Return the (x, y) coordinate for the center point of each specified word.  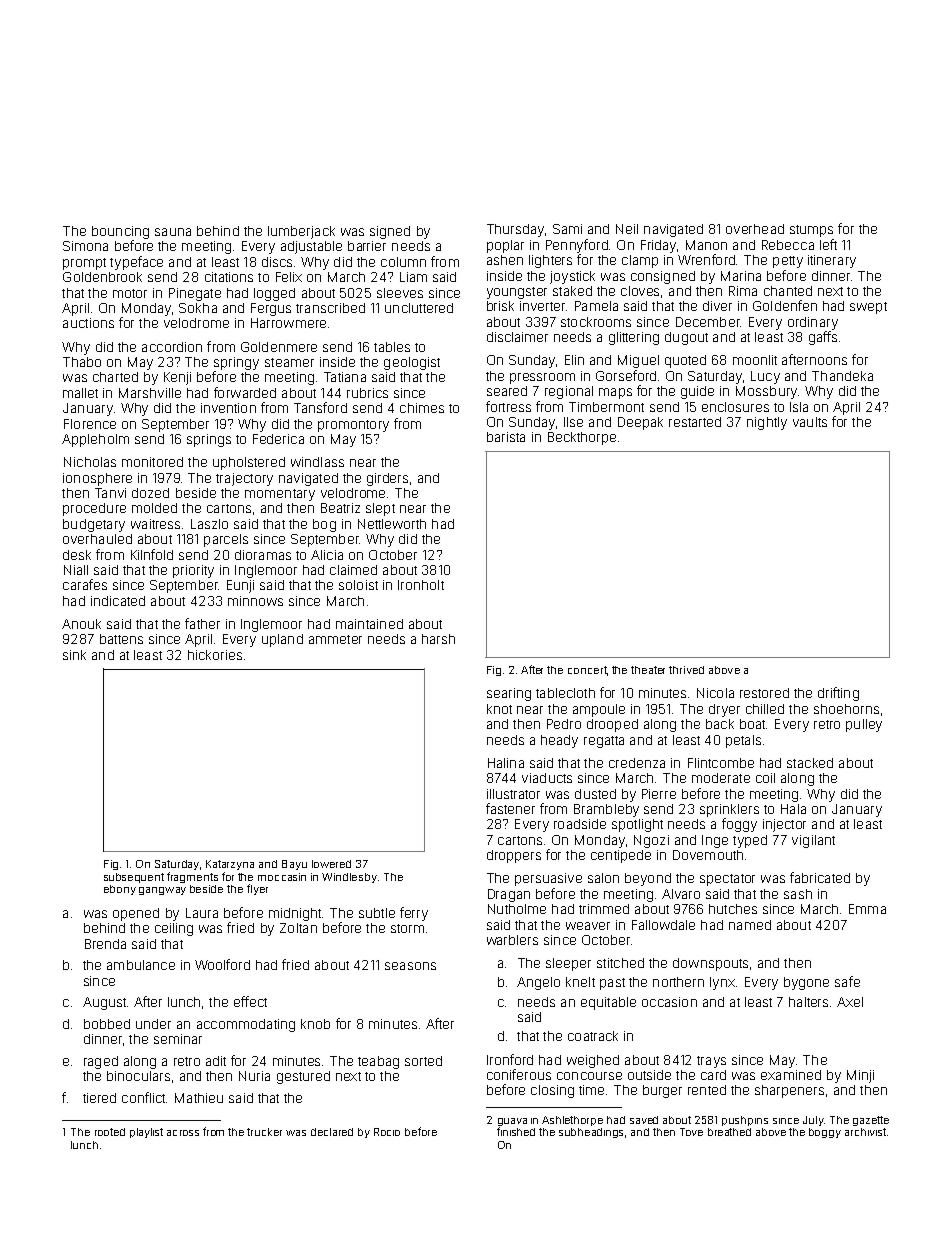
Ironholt (421, 585)
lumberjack (301, 232)
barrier (367, 246)
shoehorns (846, 709)
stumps (811, 231)
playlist (146, 1133)
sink (74, 655)
